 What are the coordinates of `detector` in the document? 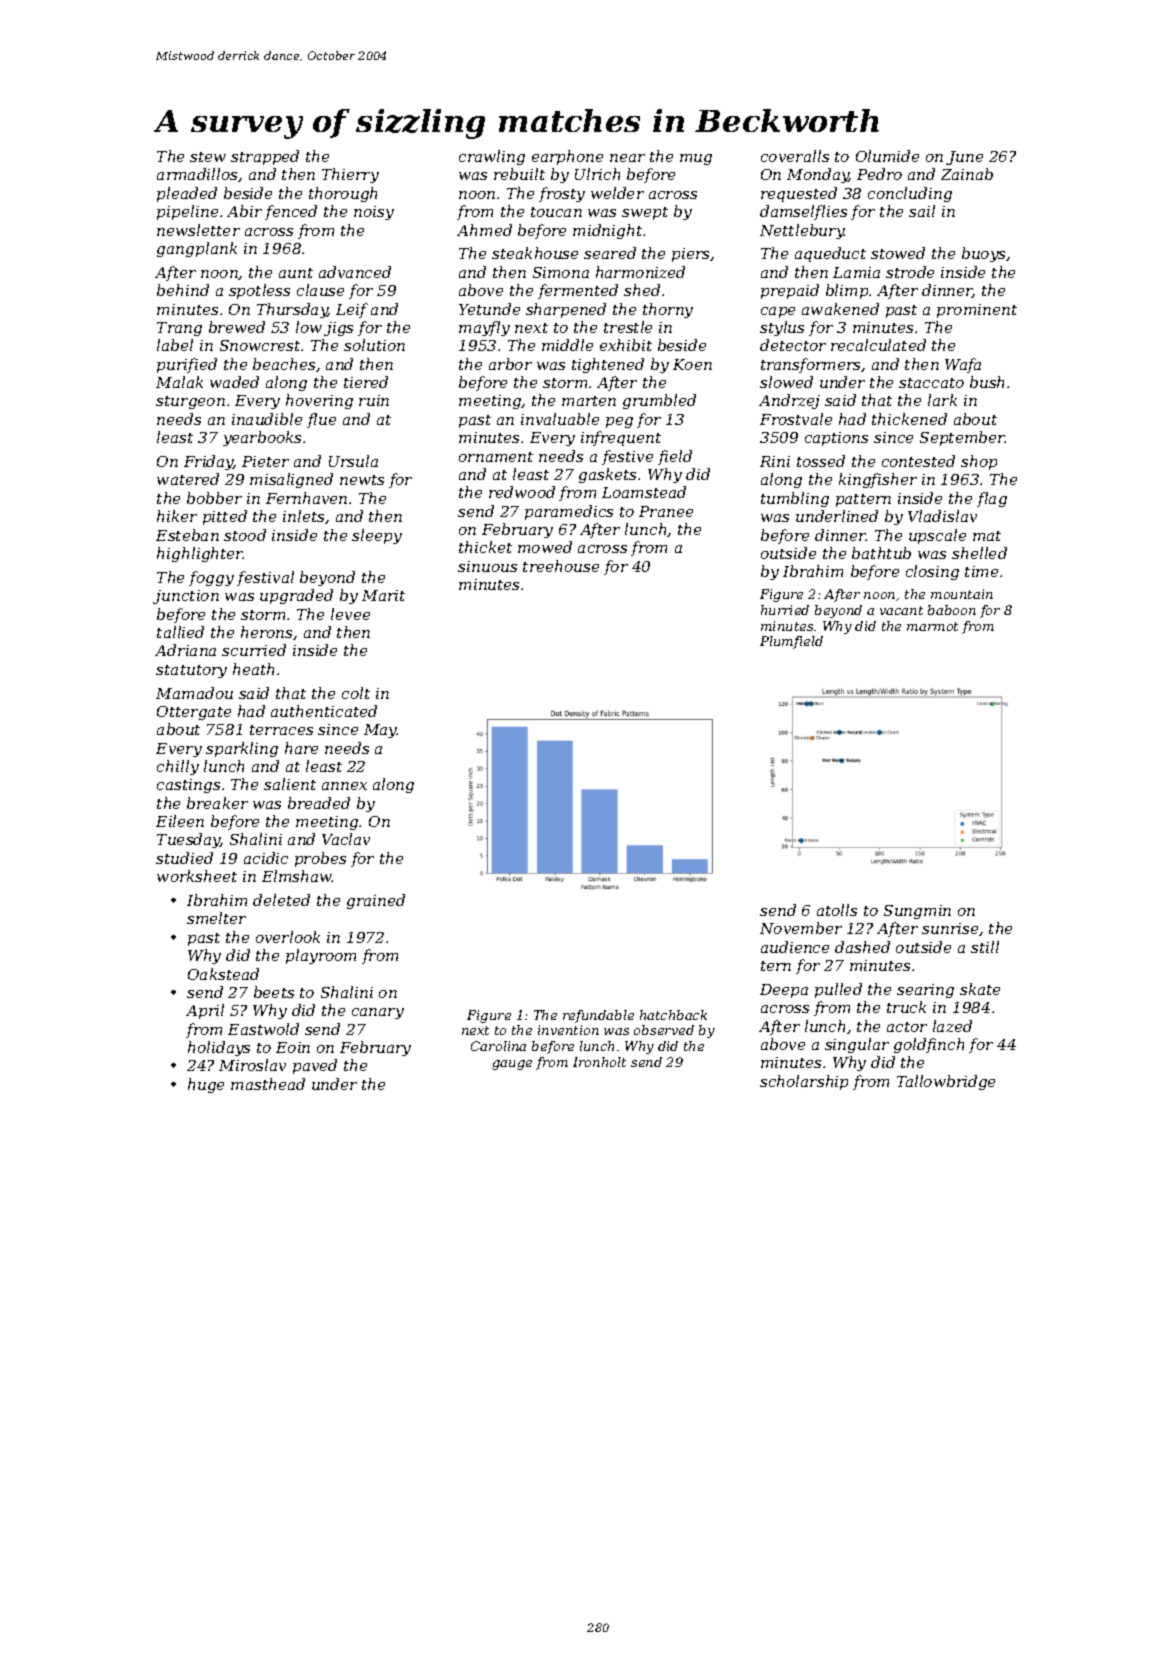 It's located at (793, 345).
